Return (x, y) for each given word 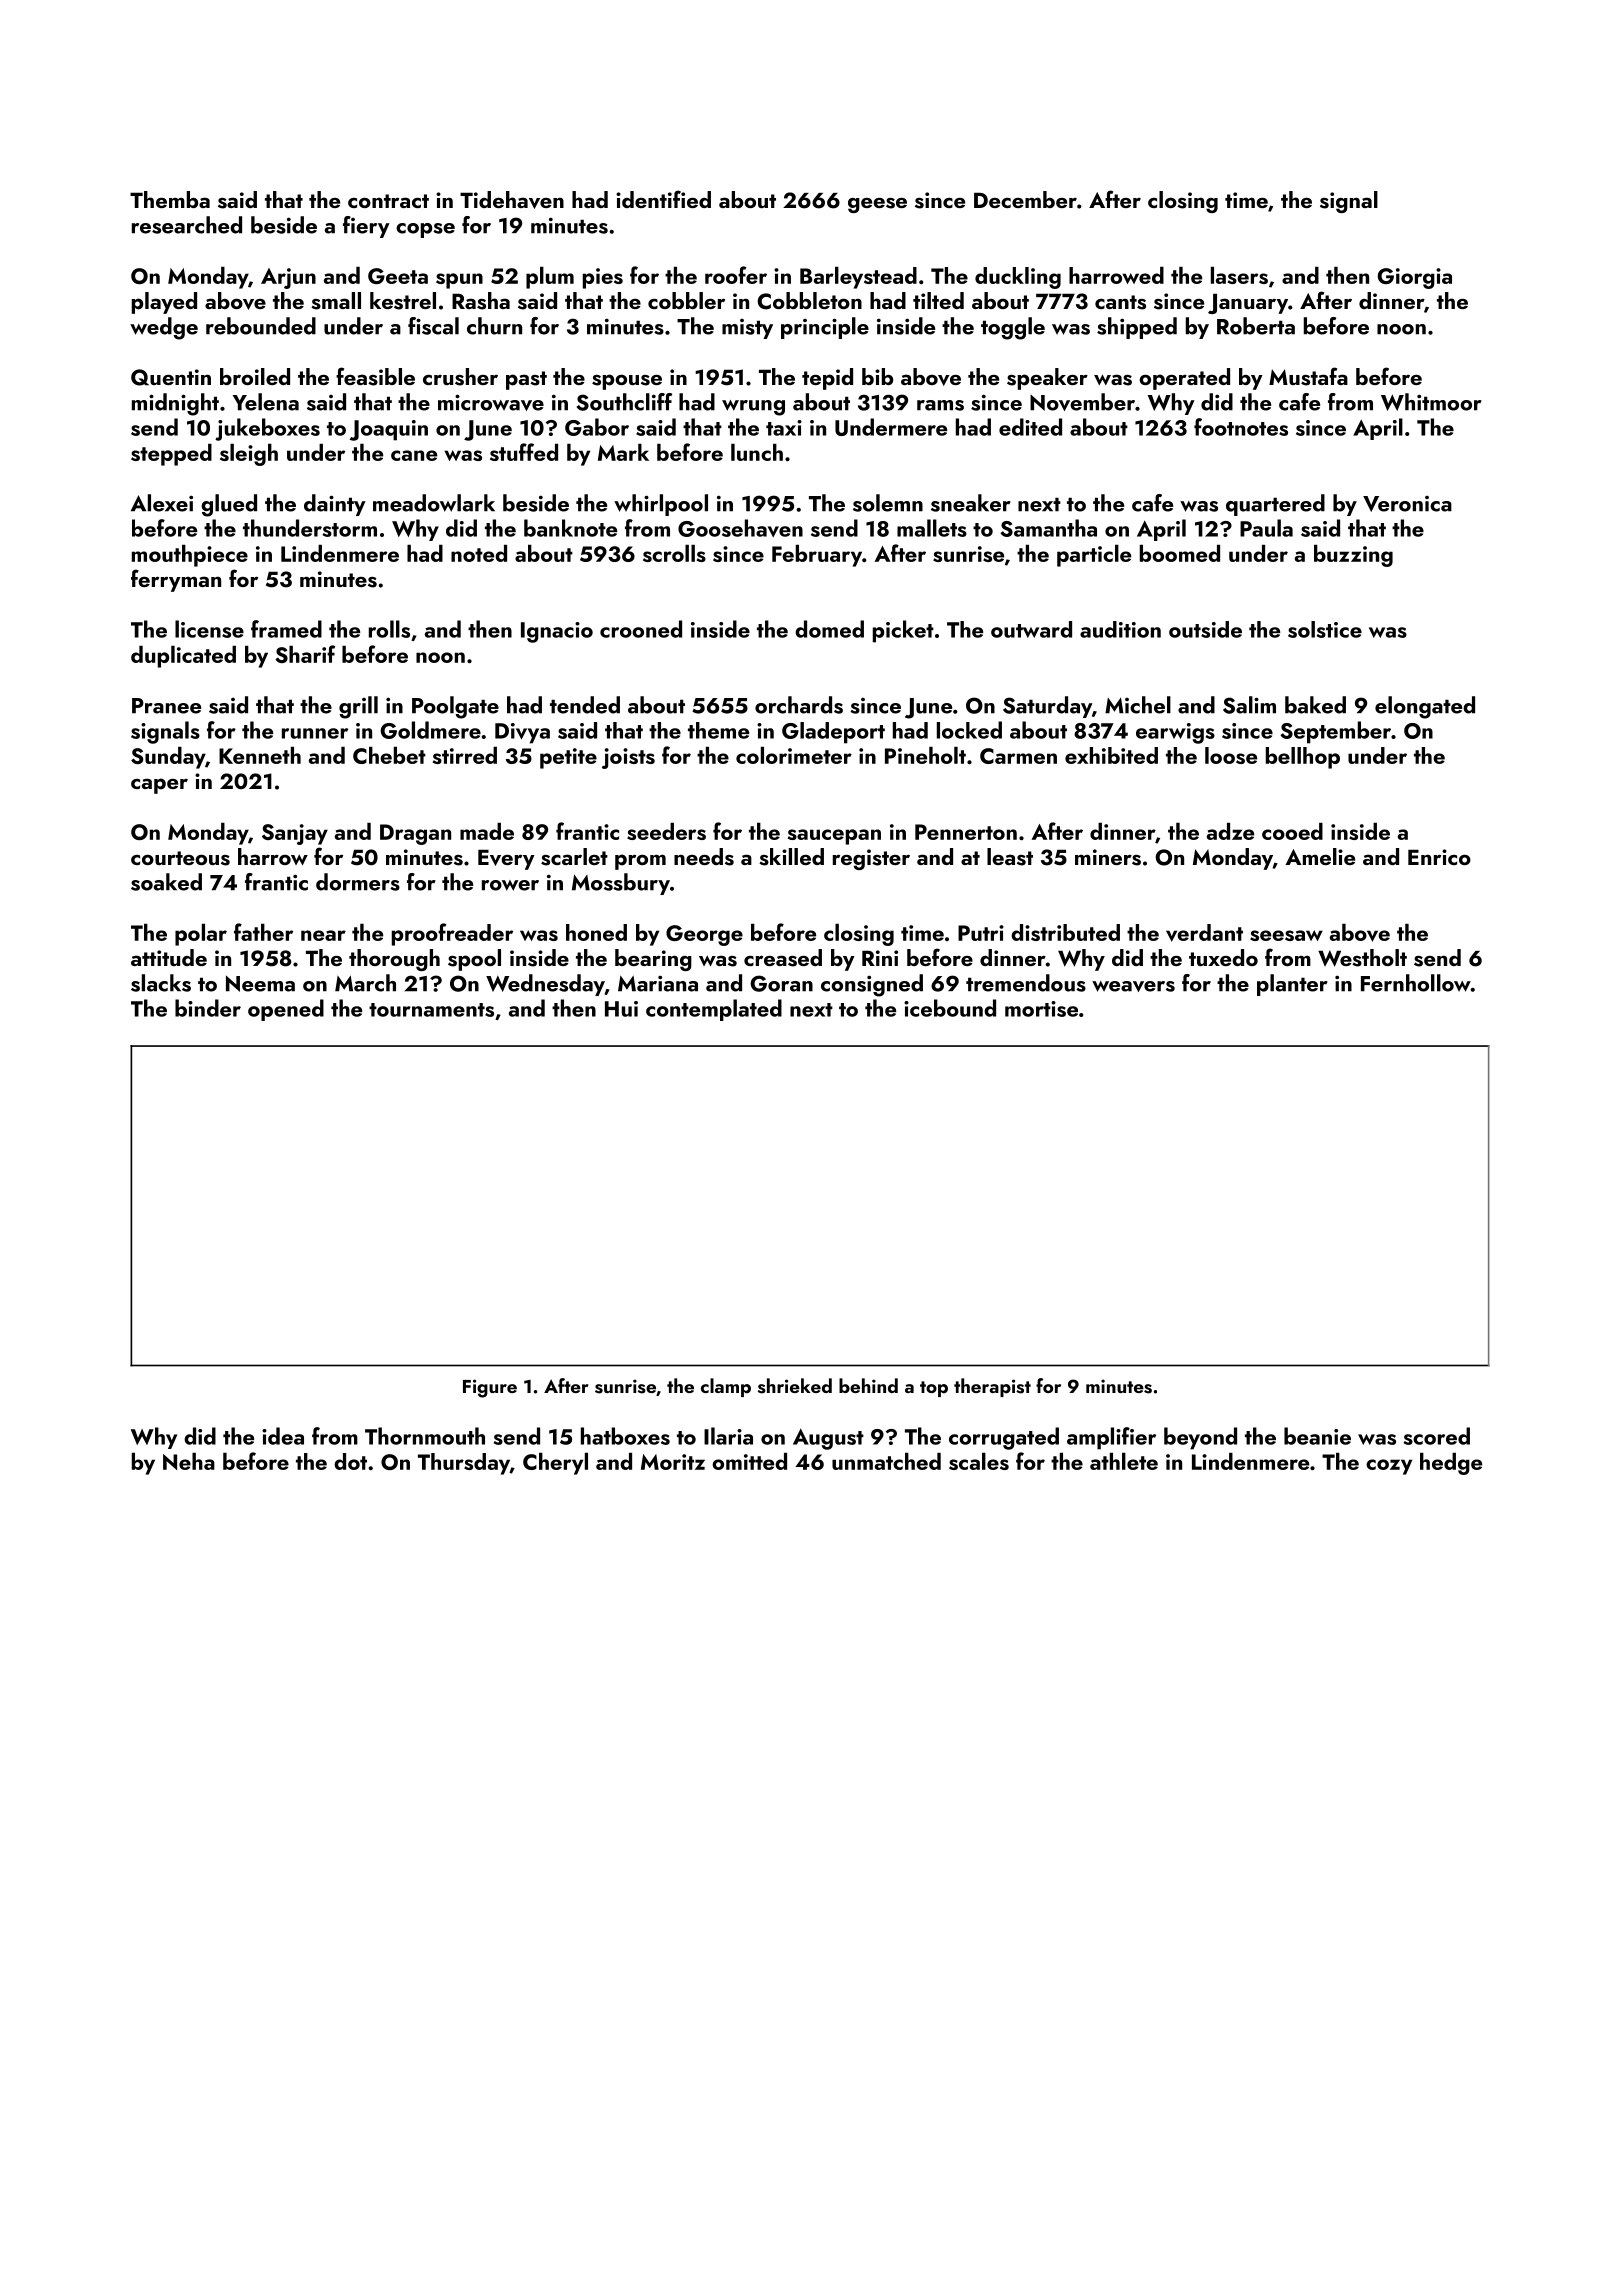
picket (903, 631)
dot (350, 1461)
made (487, 831)
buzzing (1353, 556)
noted (479, 553)
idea (283, 1436)
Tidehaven (512, 200)
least (1010, 857)
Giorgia (1414, 278)
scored (1437, 1436)
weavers (1133, 986)
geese (877, 205)
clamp (726, 1387)
